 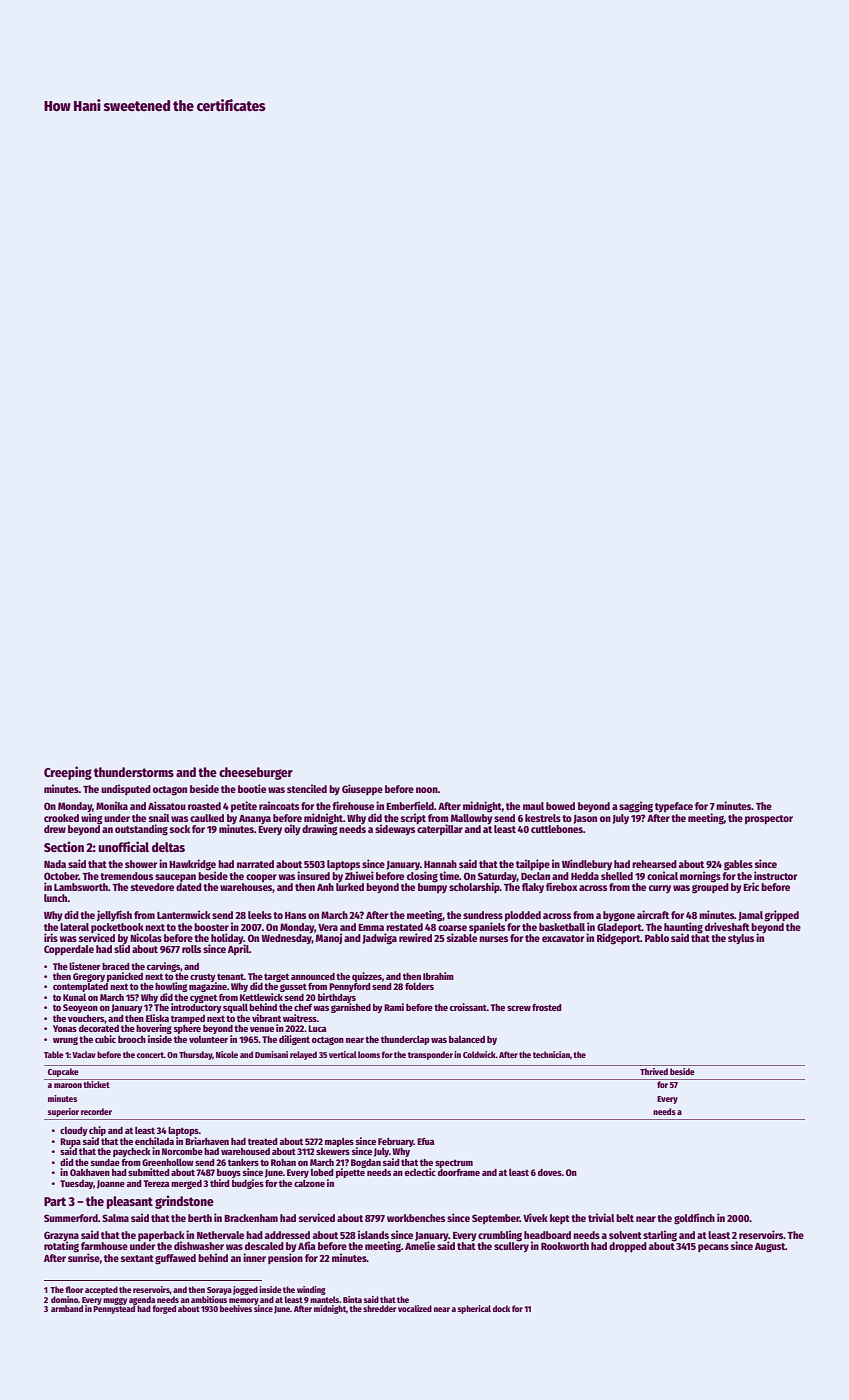 I want to click on contemplated, so click(x=80, y=987).
